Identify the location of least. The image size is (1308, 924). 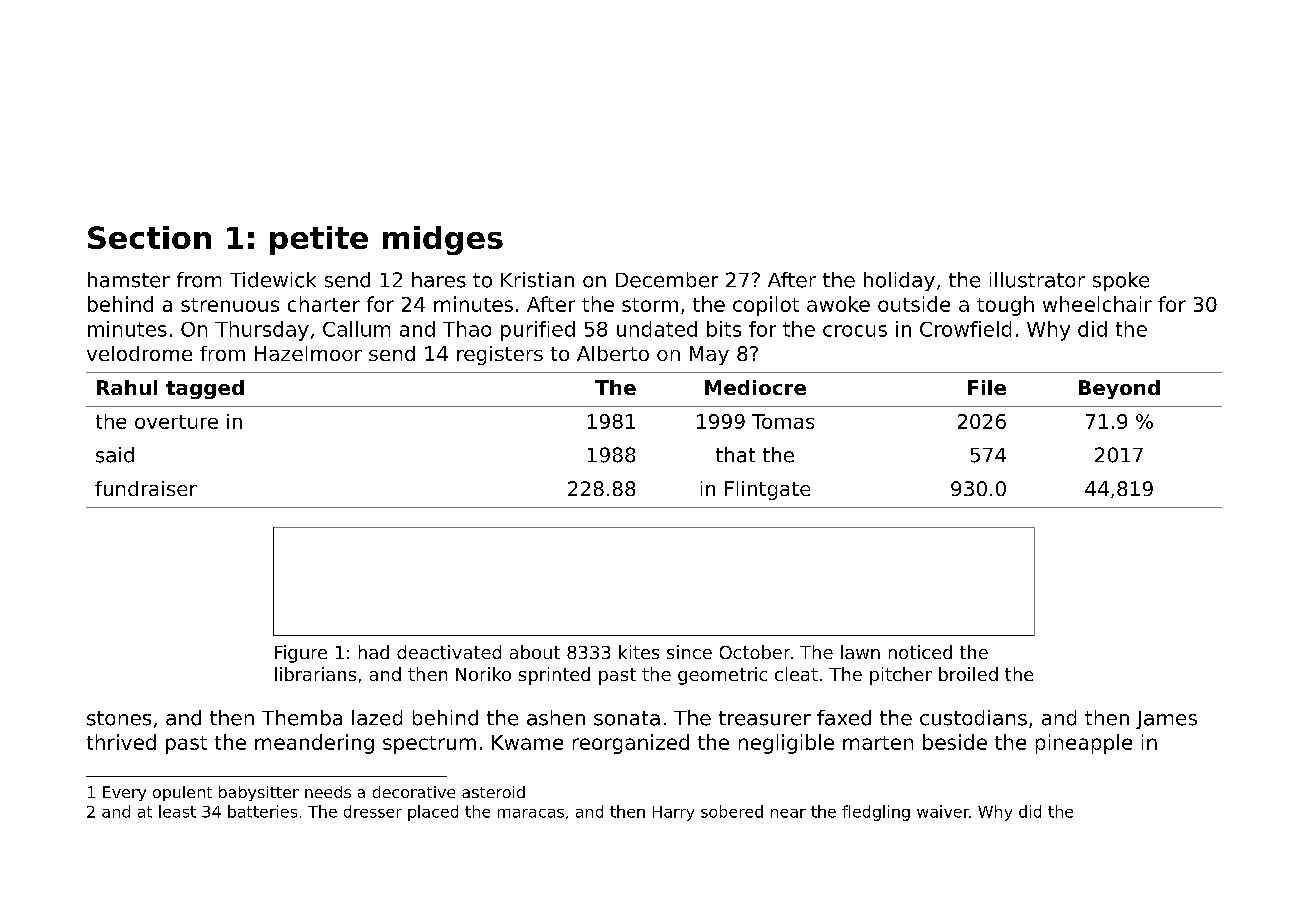
(177, 811).
